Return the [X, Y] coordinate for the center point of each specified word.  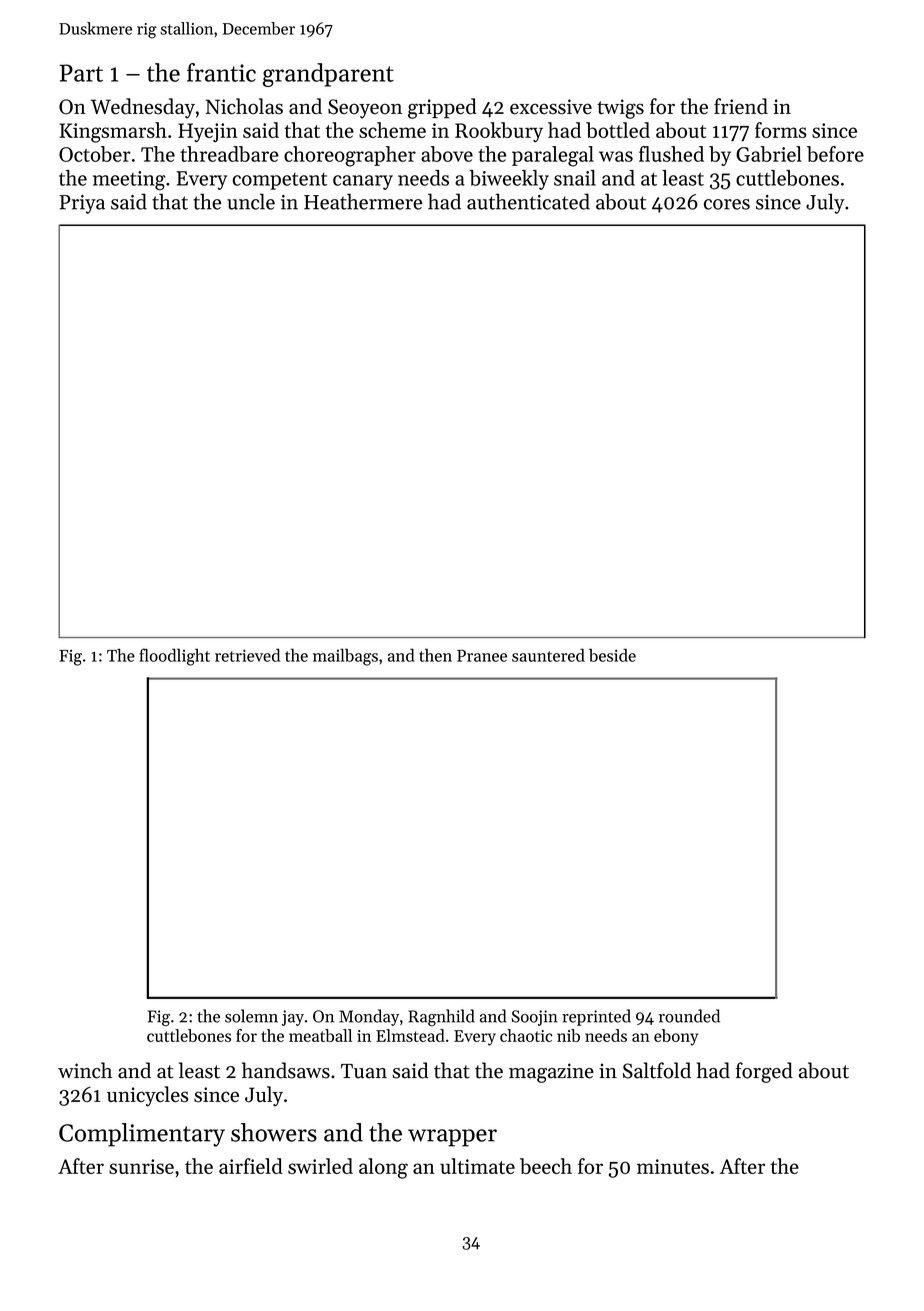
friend [741, 106]
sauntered [548, 655]
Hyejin [208, 132]
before [835, 154]
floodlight [174, 657]
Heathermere [363, 201]
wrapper [452, 1138]
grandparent [328, 75]
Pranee [482, 655]
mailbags [345, 657]
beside [612, 655]
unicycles [147, 1096]
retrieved [247, 655]
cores [727, 204]
